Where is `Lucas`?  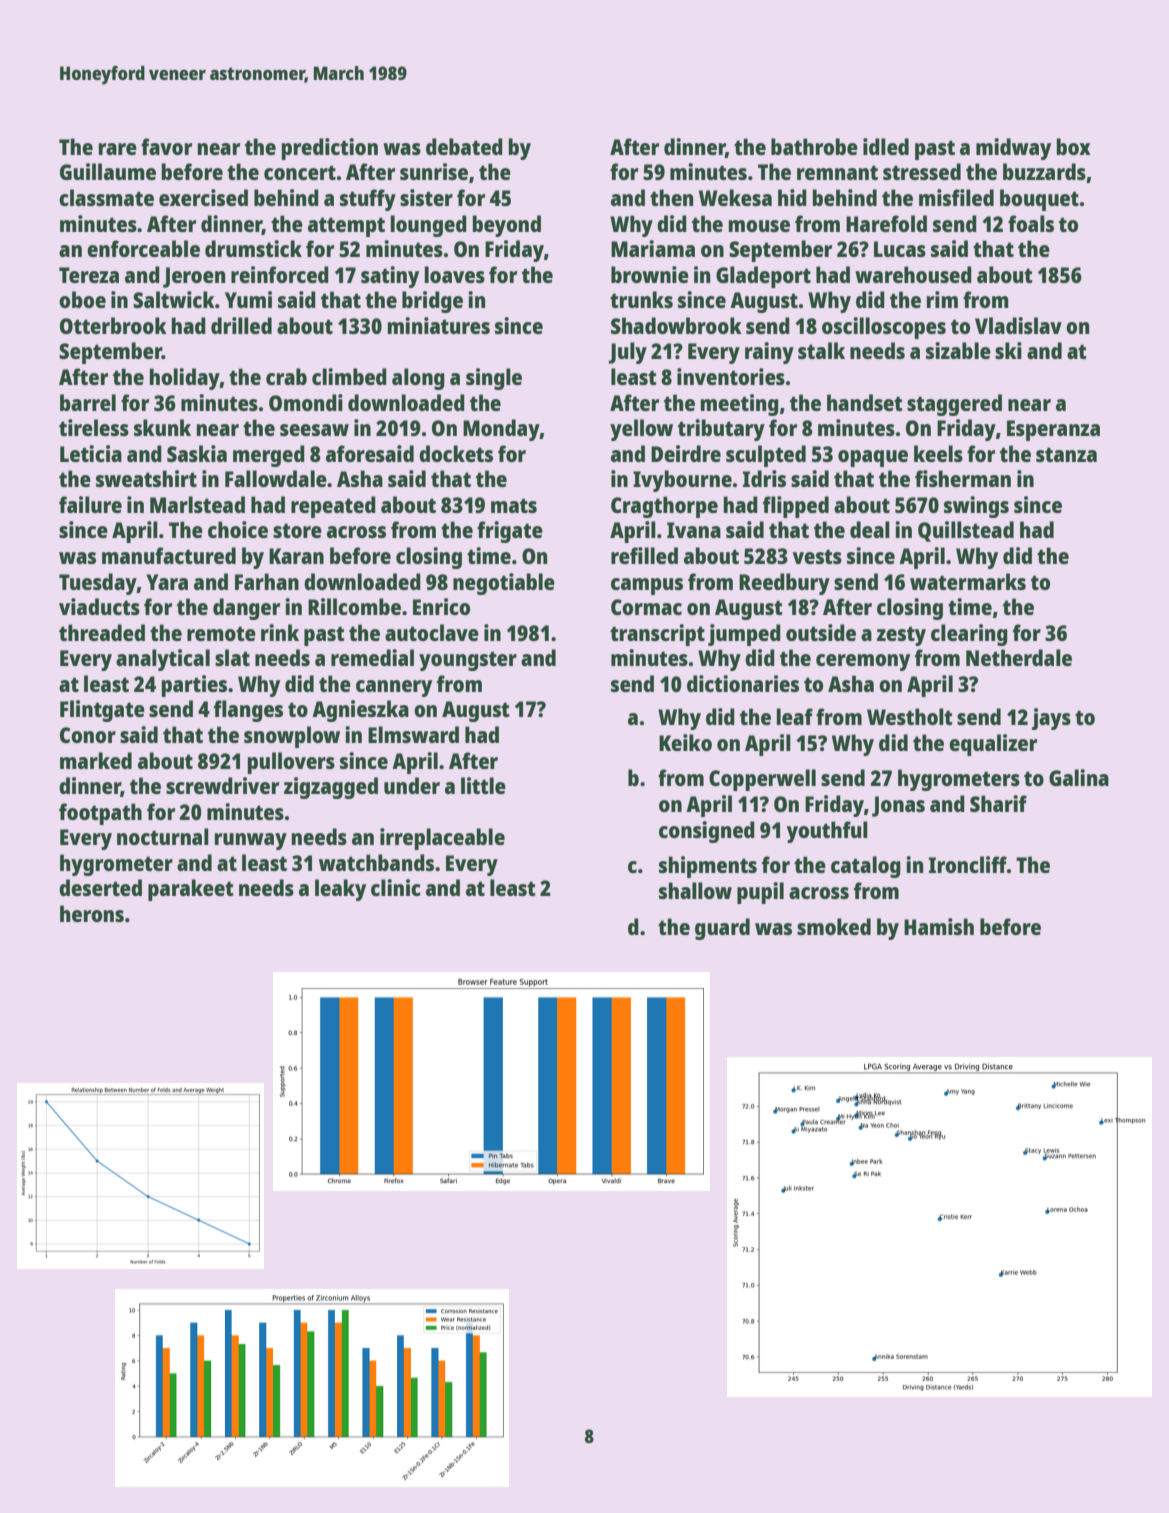
Lucas is located at coordinates (900, 249).
